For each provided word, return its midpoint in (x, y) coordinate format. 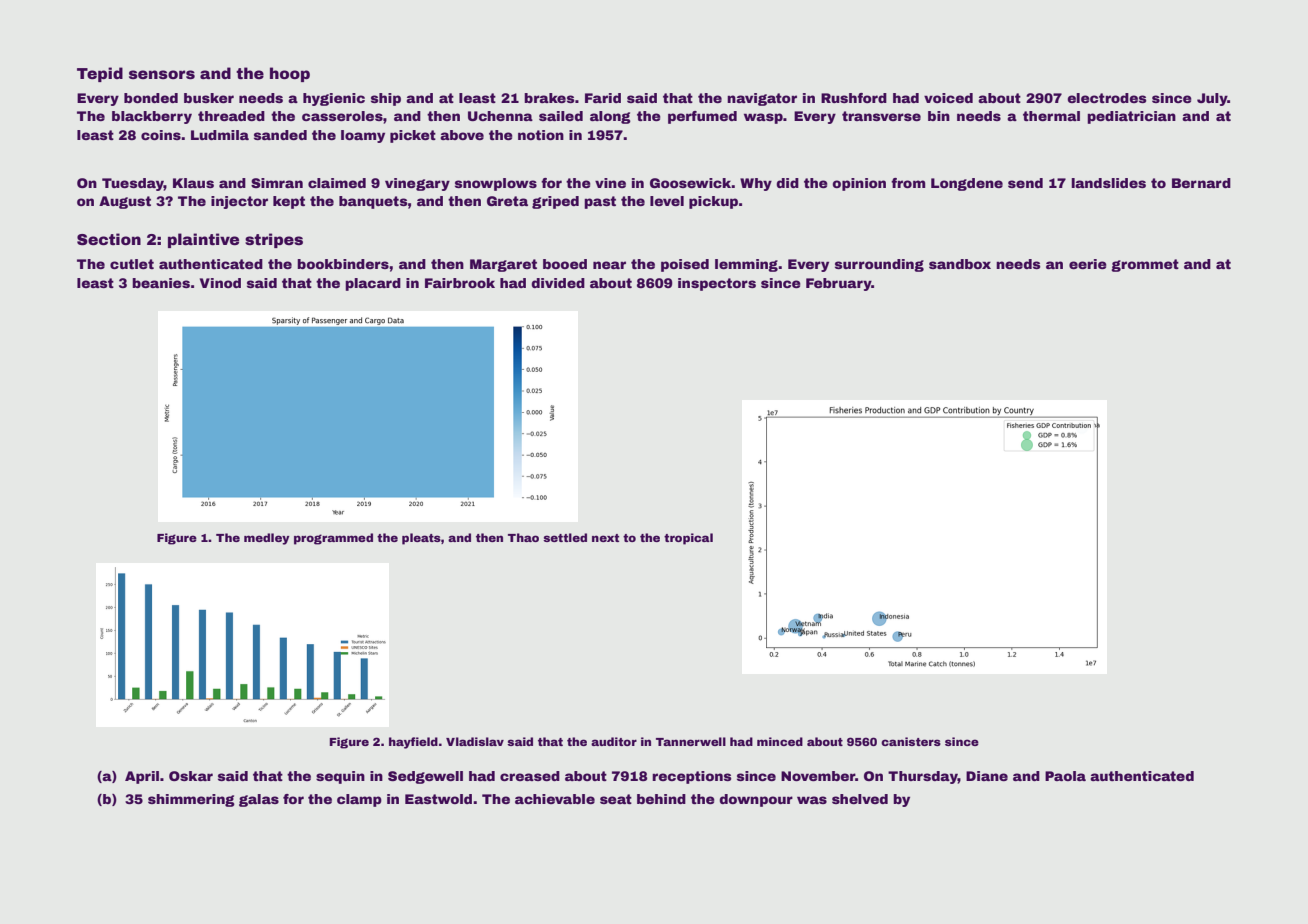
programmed (333, 539)
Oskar (191, 776)
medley (267, 539)
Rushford (854, 98)
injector (239, 202)
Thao (523, 537)
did (787, 183)
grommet (1145, 265)
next (605, 538)
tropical (688, 539)
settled (565, 537)
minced (780, 741)
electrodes (1107, 98)
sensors (162, 75)
